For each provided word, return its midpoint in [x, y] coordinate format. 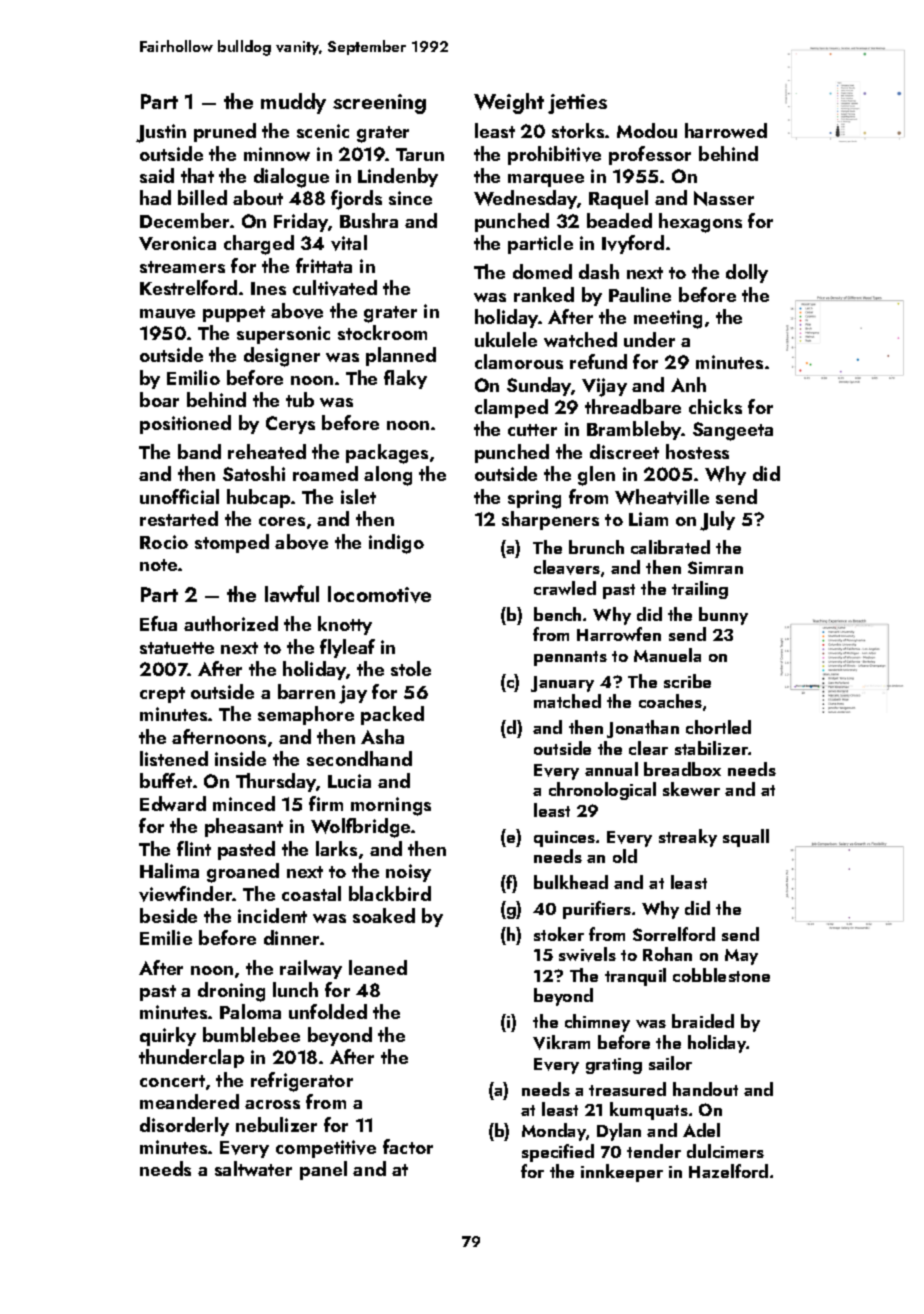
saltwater [253, 1168]
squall [746, 838]
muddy [293, 103]
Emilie [166, 937]
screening [379, 104]
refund [598, 361]
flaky [405, 379]
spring [534, 499]
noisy [408, 873]
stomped [232, 543]
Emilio [193, 377]
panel [323, 1170]
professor [650, 155]
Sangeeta [733, 431]
